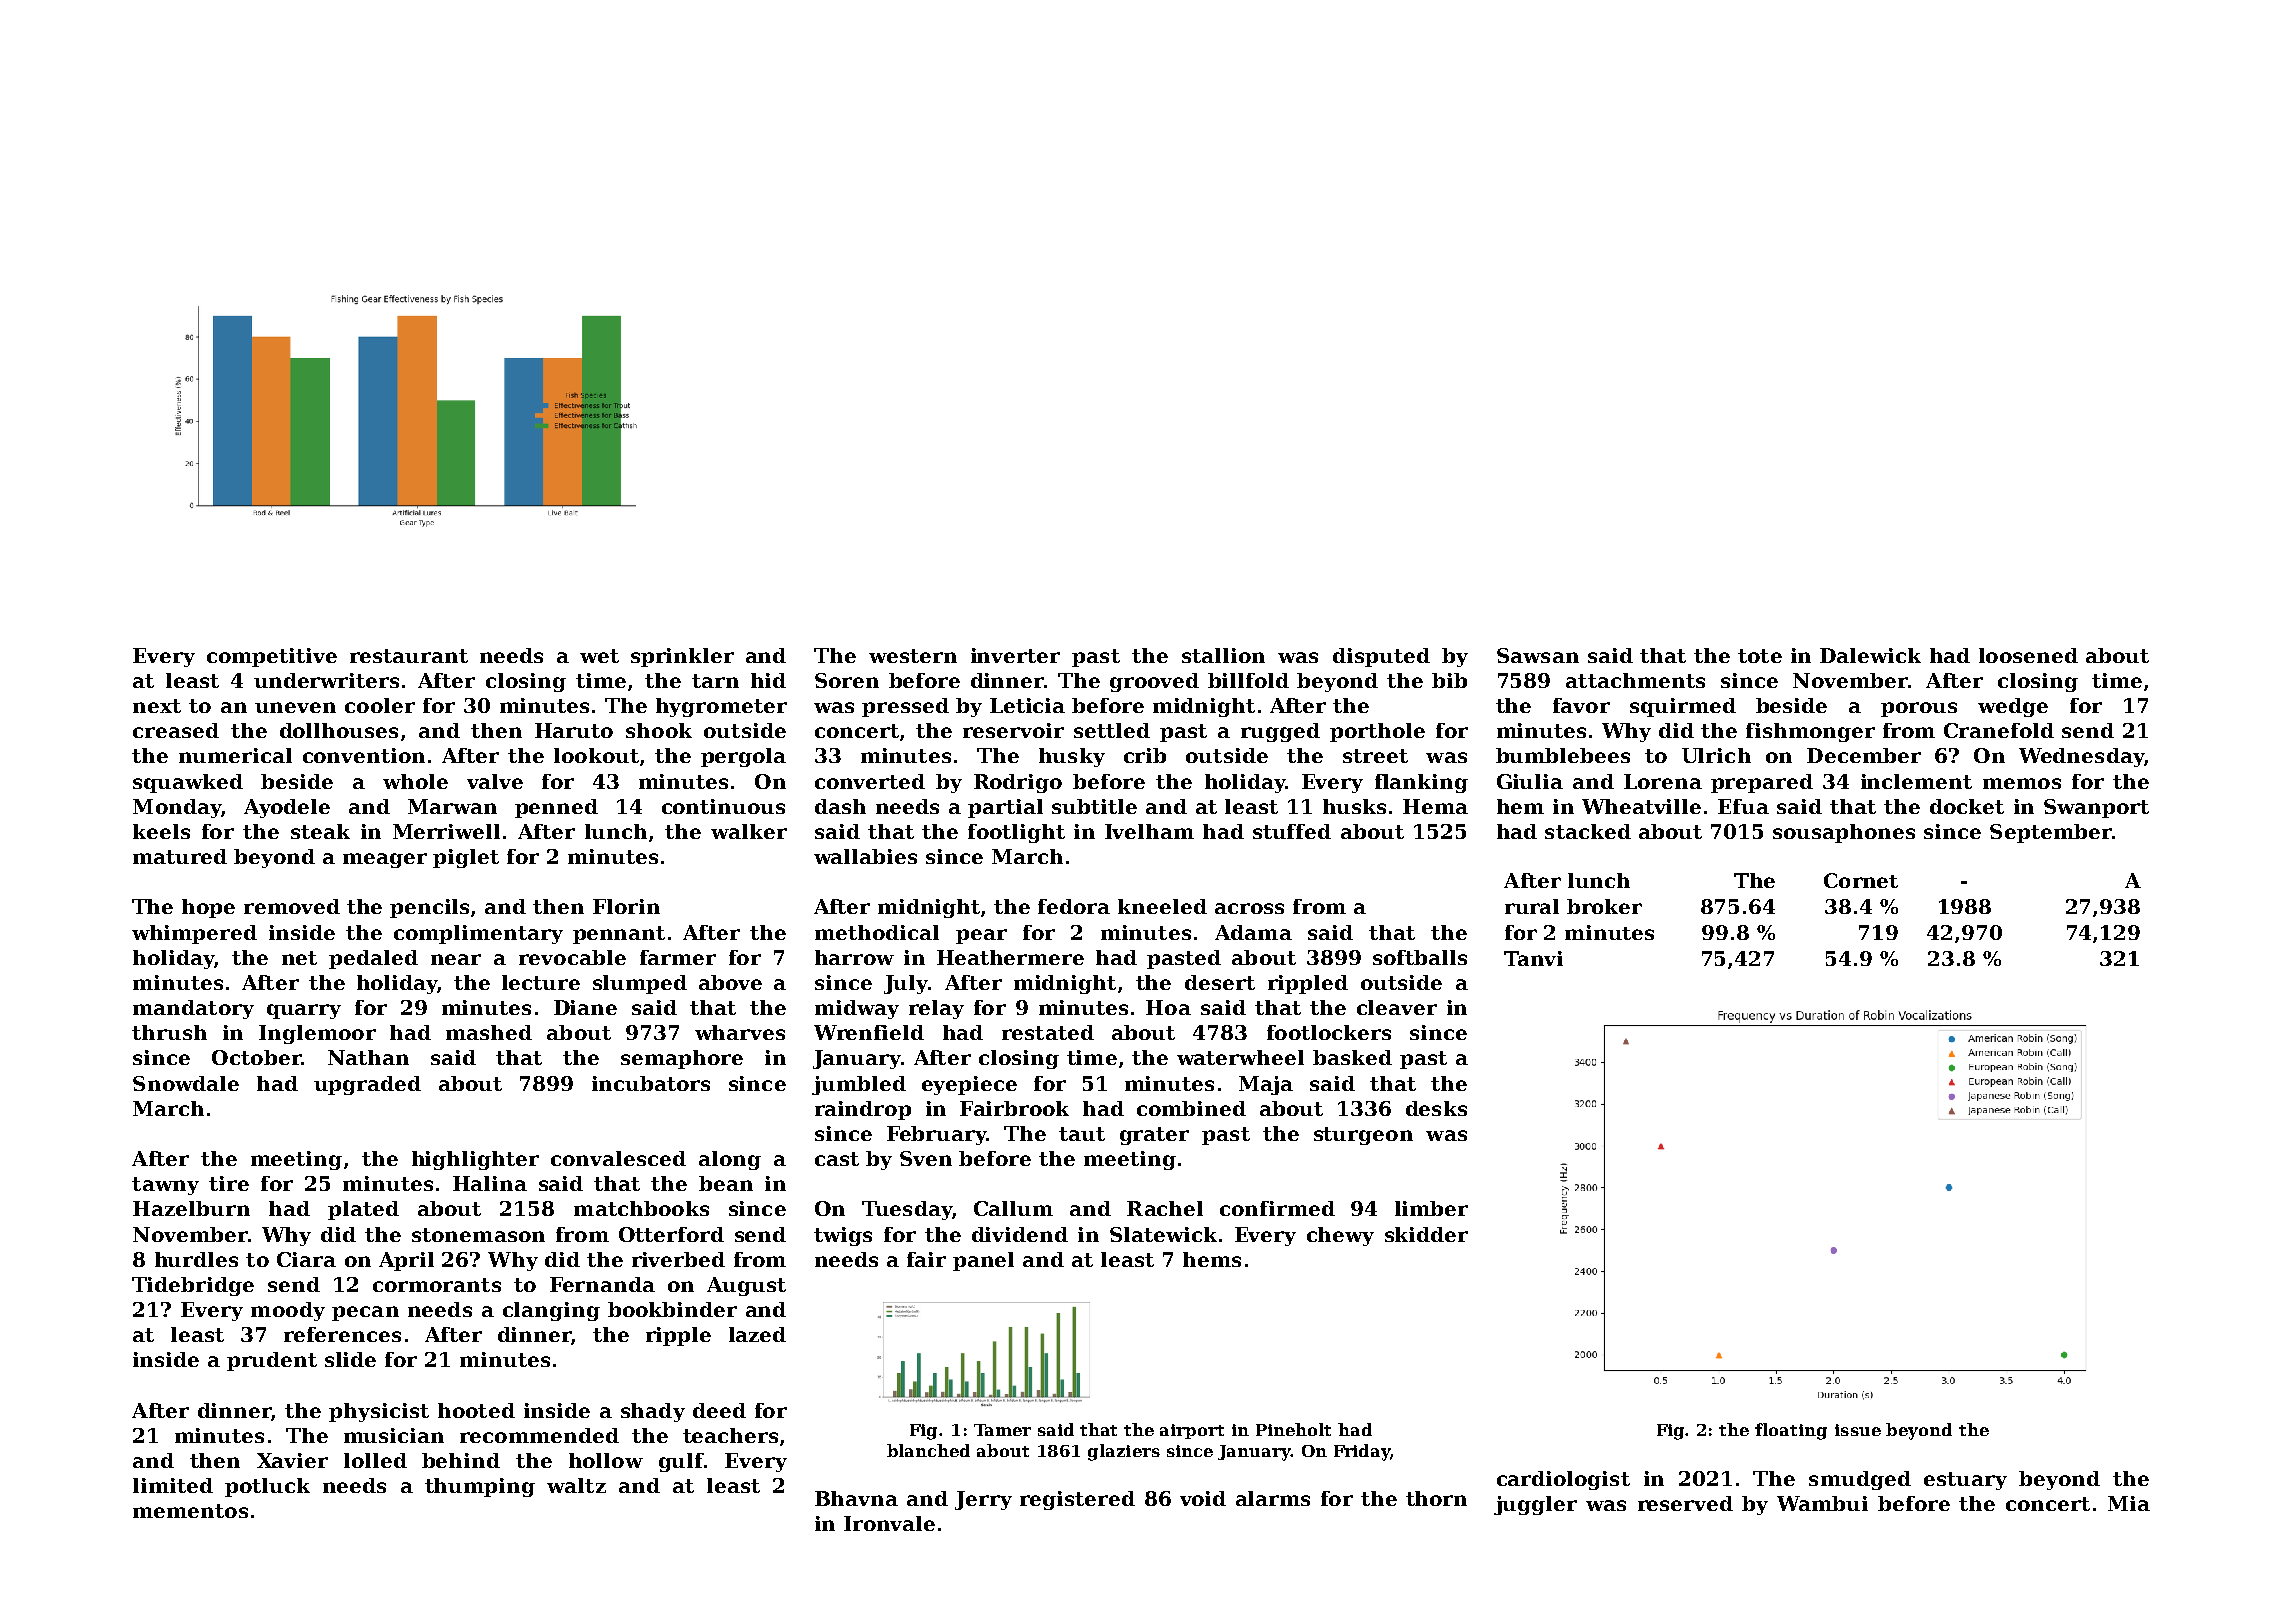 The height and width of the screenshot is (1614, 2282). What do you see at coordinates (928, 1450) in the screenshot?
I see `blanched` at bounding box center [928, 1450].
